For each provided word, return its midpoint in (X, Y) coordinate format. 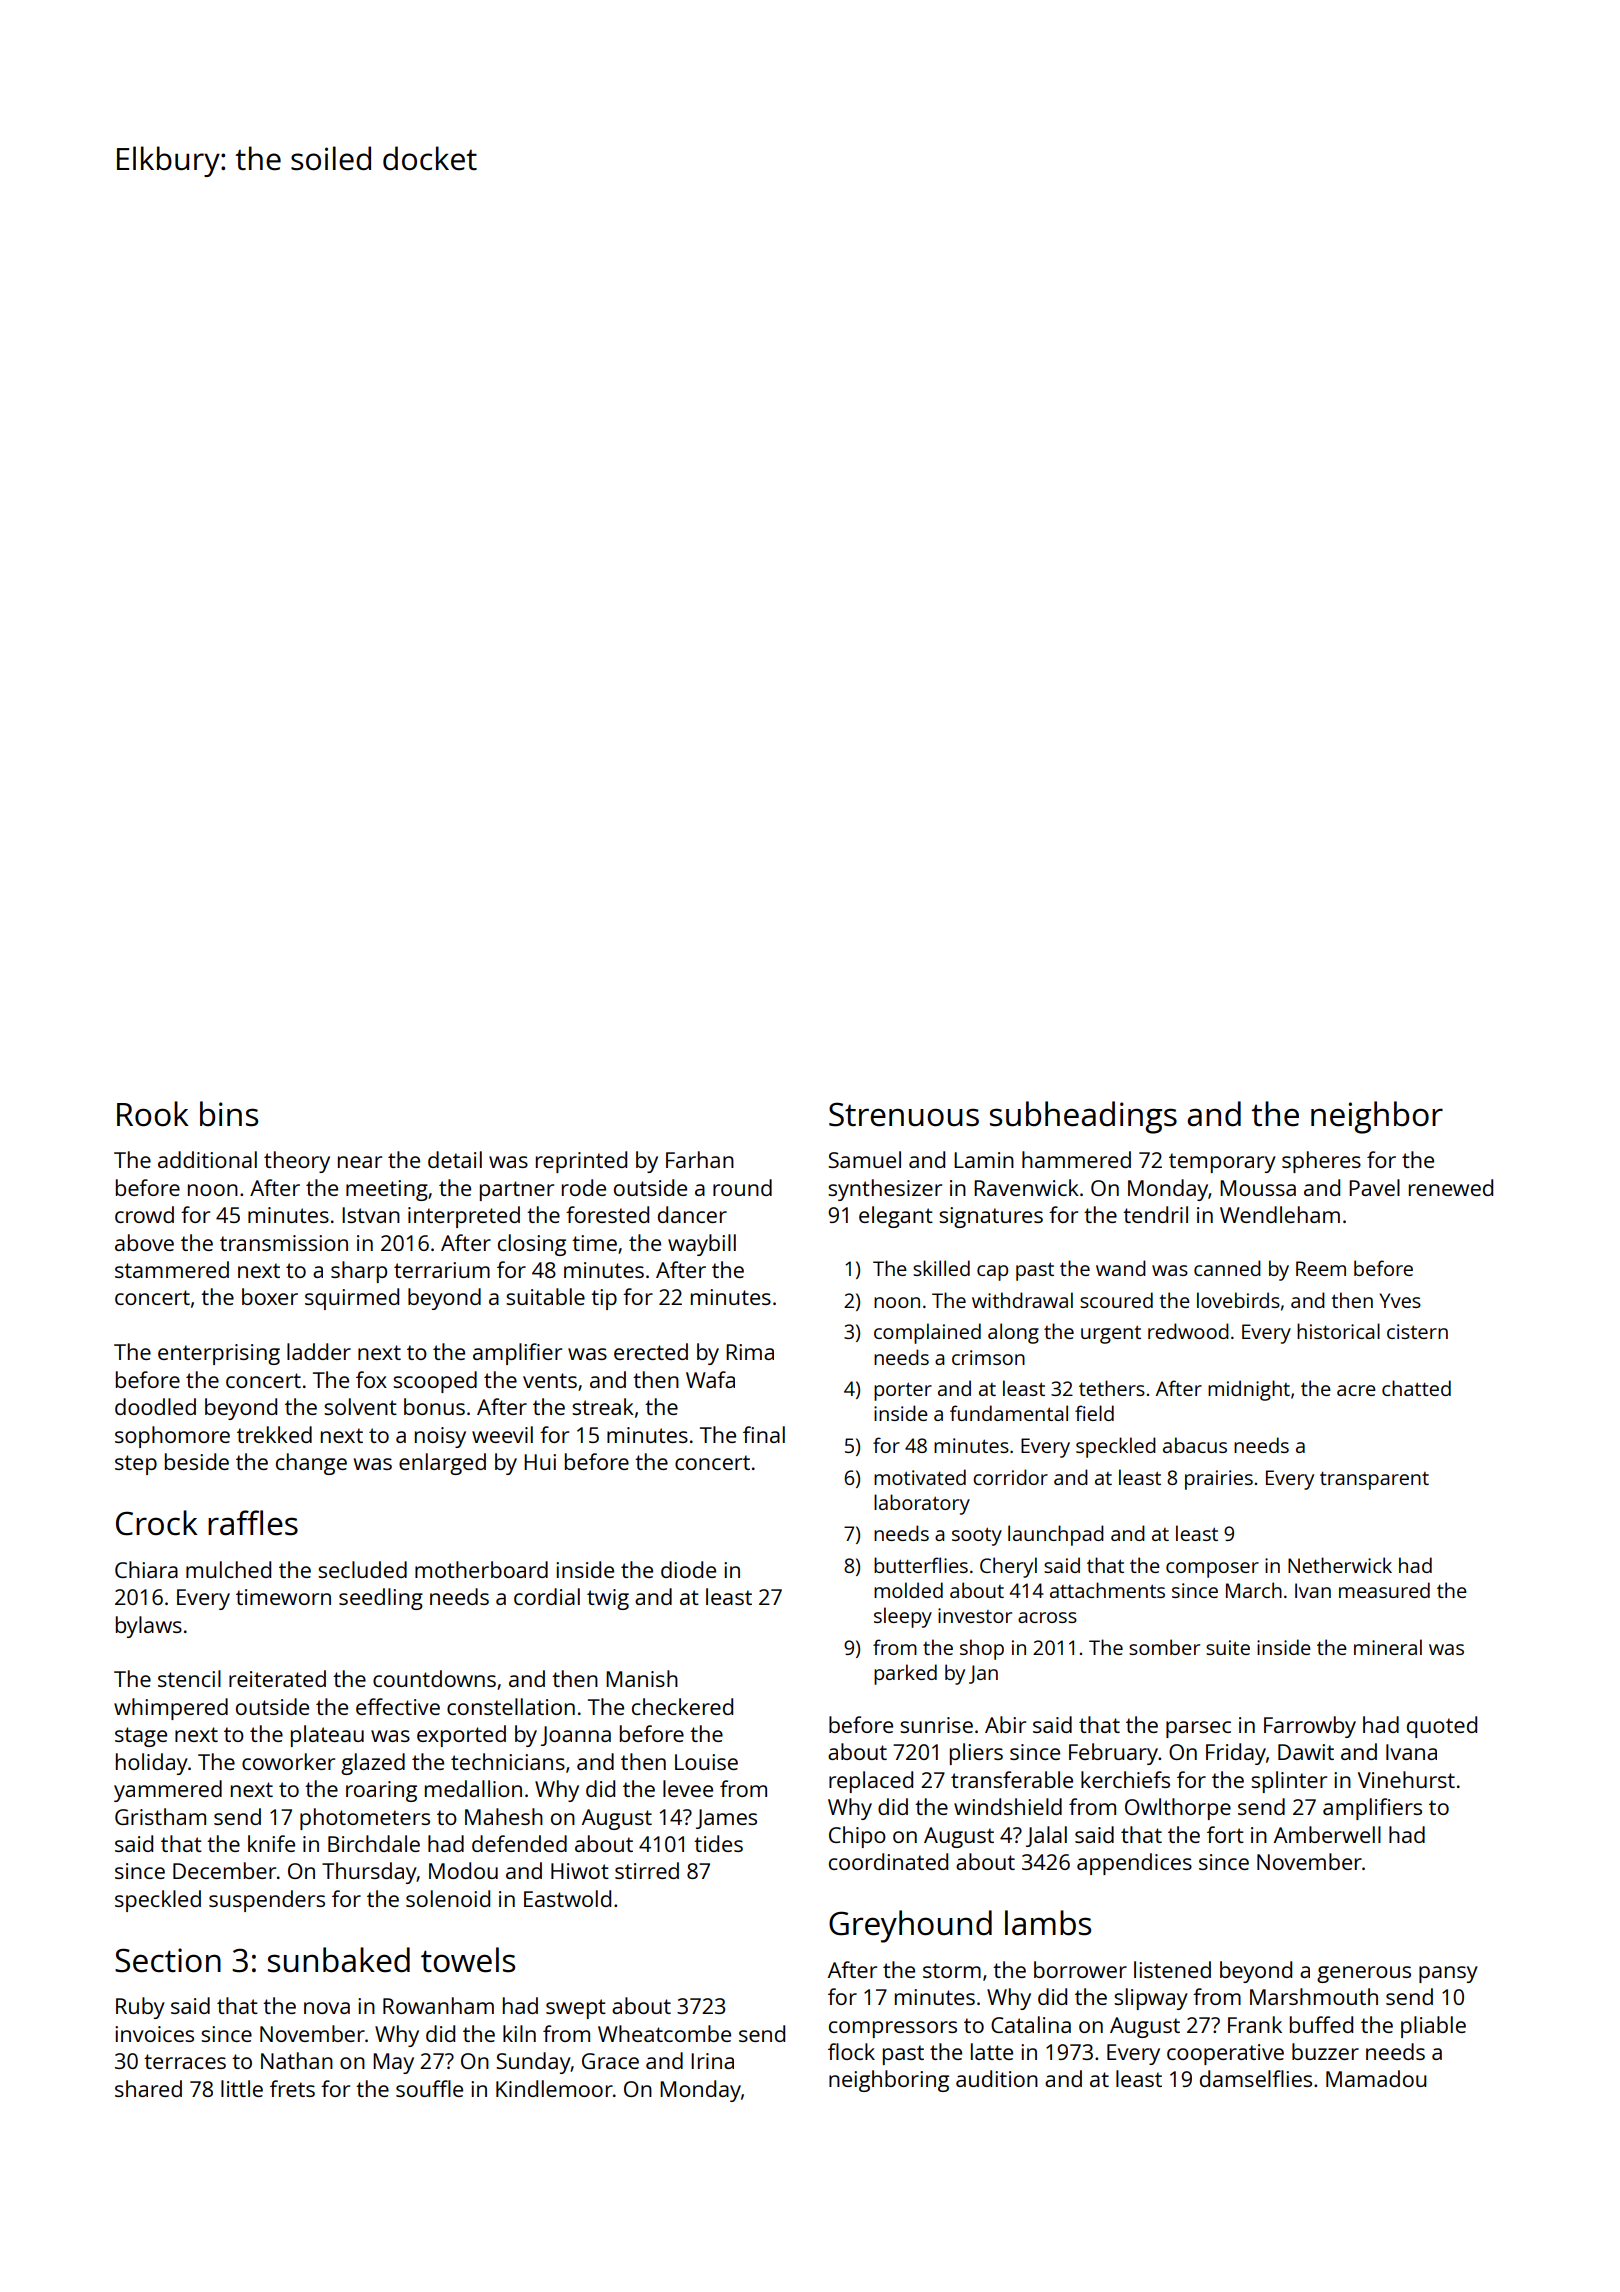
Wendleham (1280, 1214)
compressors (893, 2029)
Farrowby (1310, 1727)
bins (229, 1114)
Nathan (297, 2060)
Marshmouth (1314, 1996)
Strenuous (904, 1114)
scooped (435, 1382)
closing (532, 1245)
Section (168, 1960)
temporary (1222, 1163)
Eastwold (567, 1898)
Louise (706, 1762)
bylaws (149, 1627)
